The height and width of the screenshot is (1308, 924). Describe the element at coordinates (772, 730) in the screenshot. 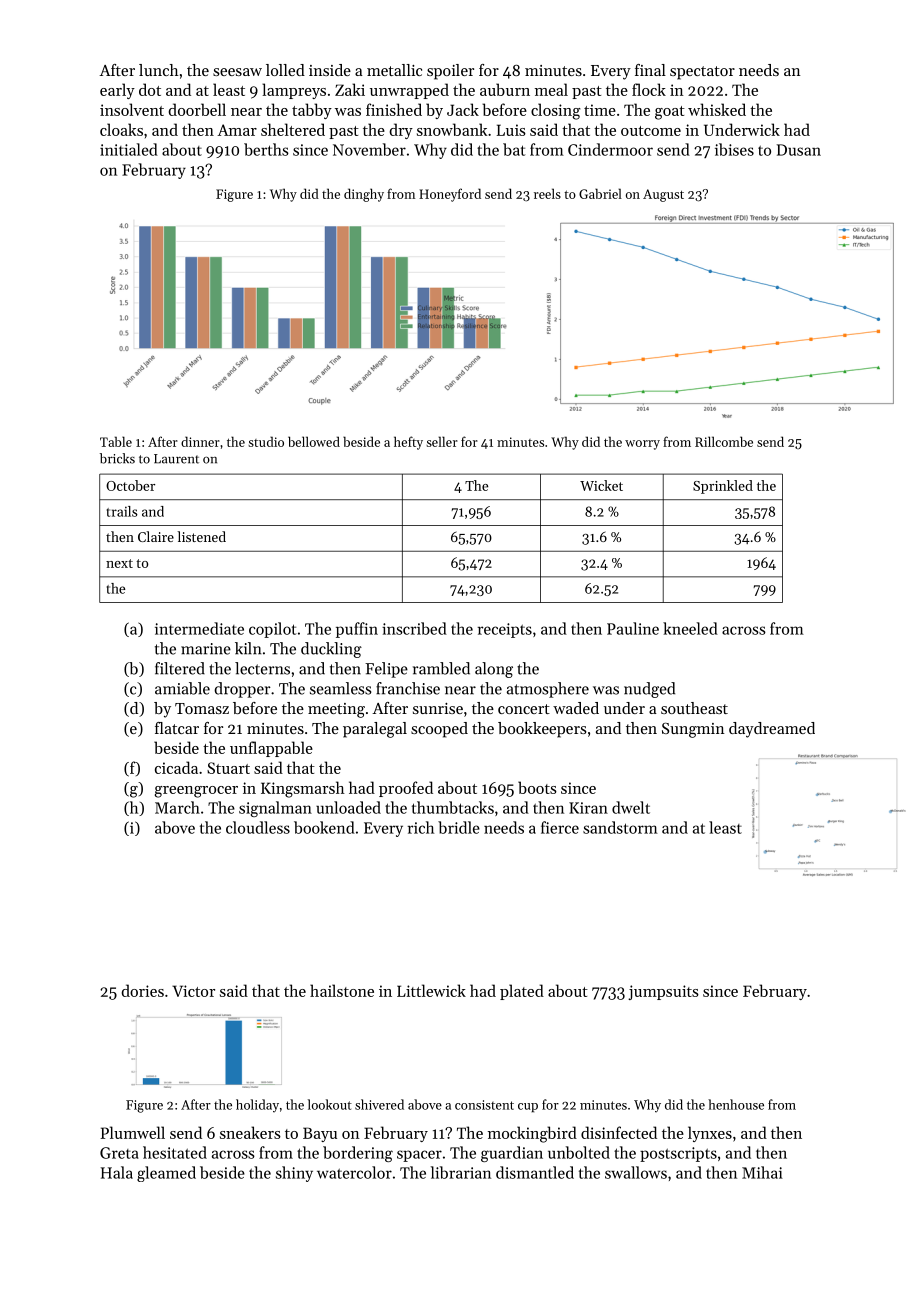

I see `daydreamed` at that location.
